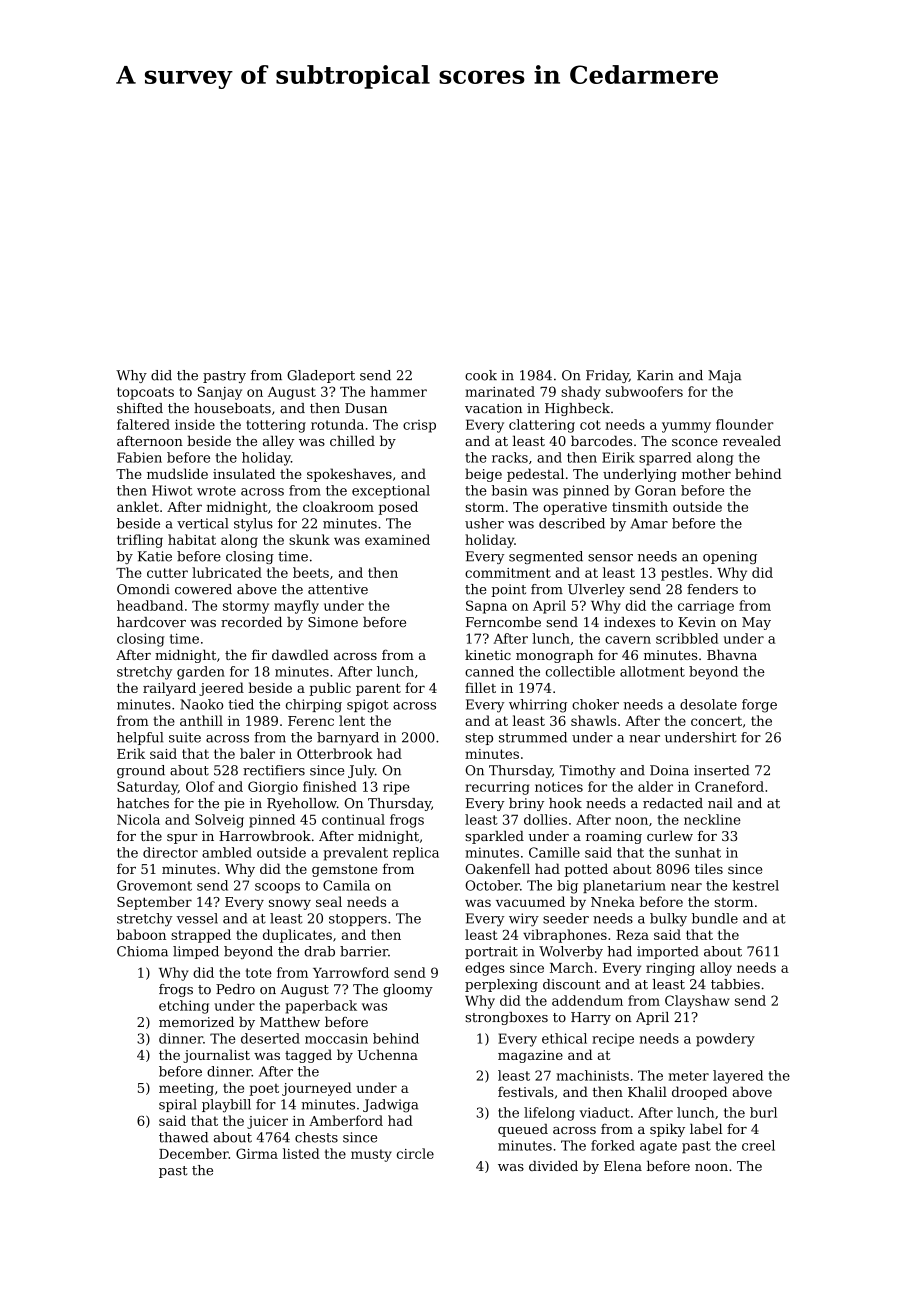 This screenshot has width=908, height=1316. I want to click on hammer, so click(398, 391).
